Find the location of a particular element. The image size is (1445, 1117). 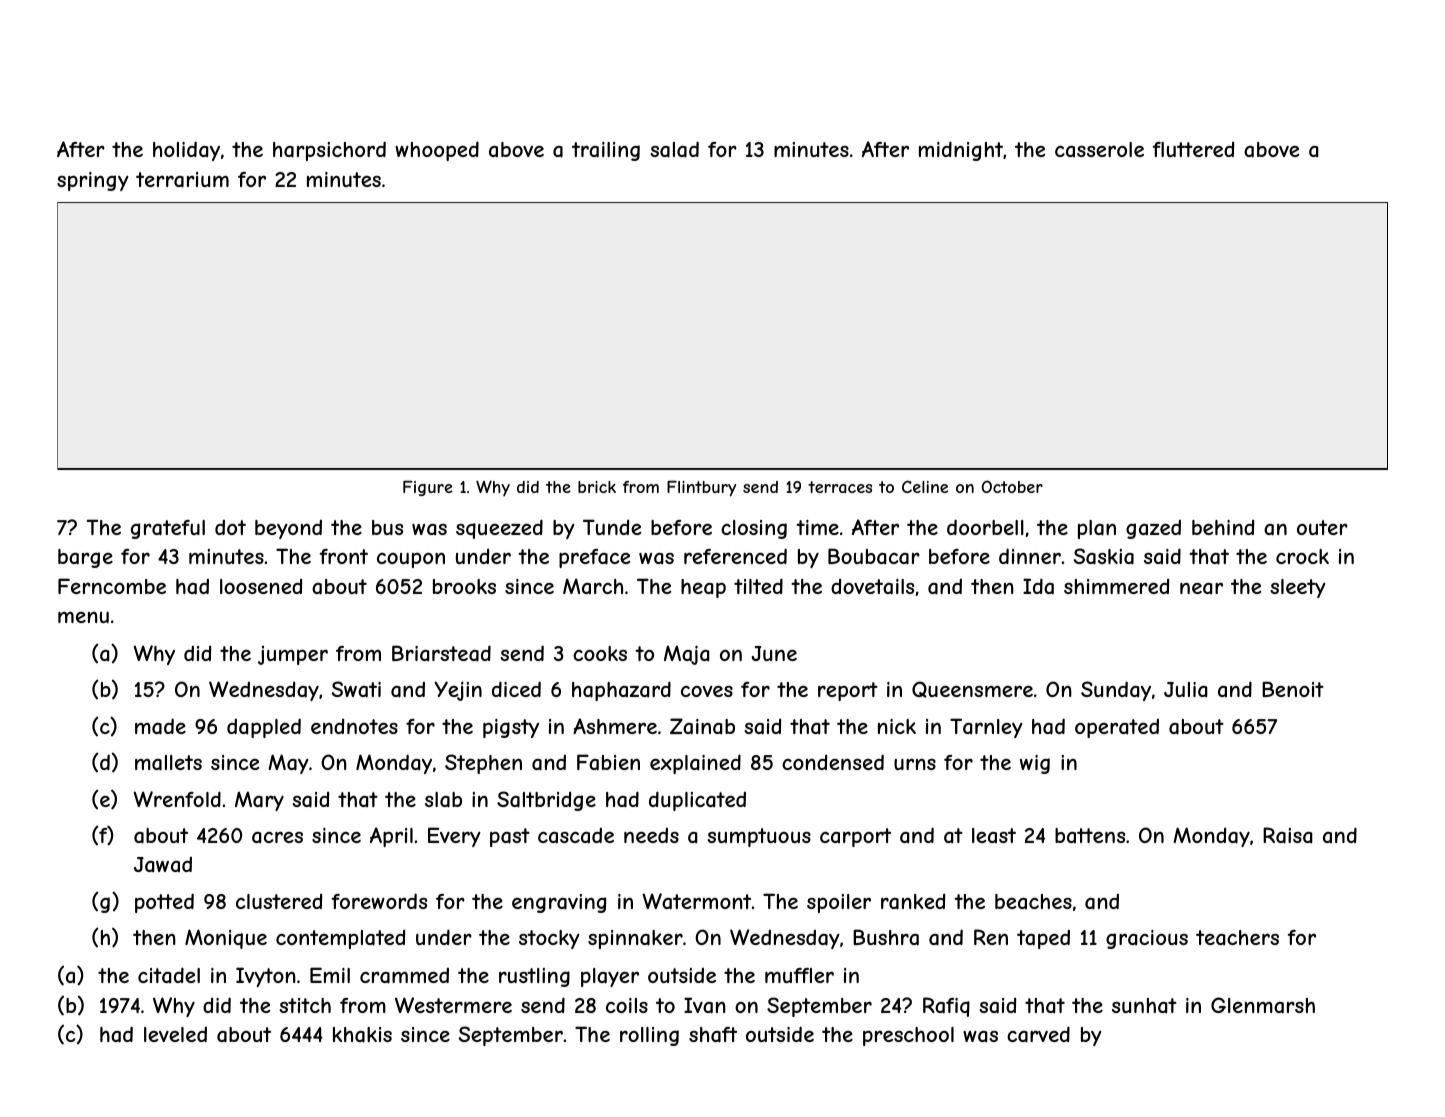

leveled is located at coordinates (175, 1034).
